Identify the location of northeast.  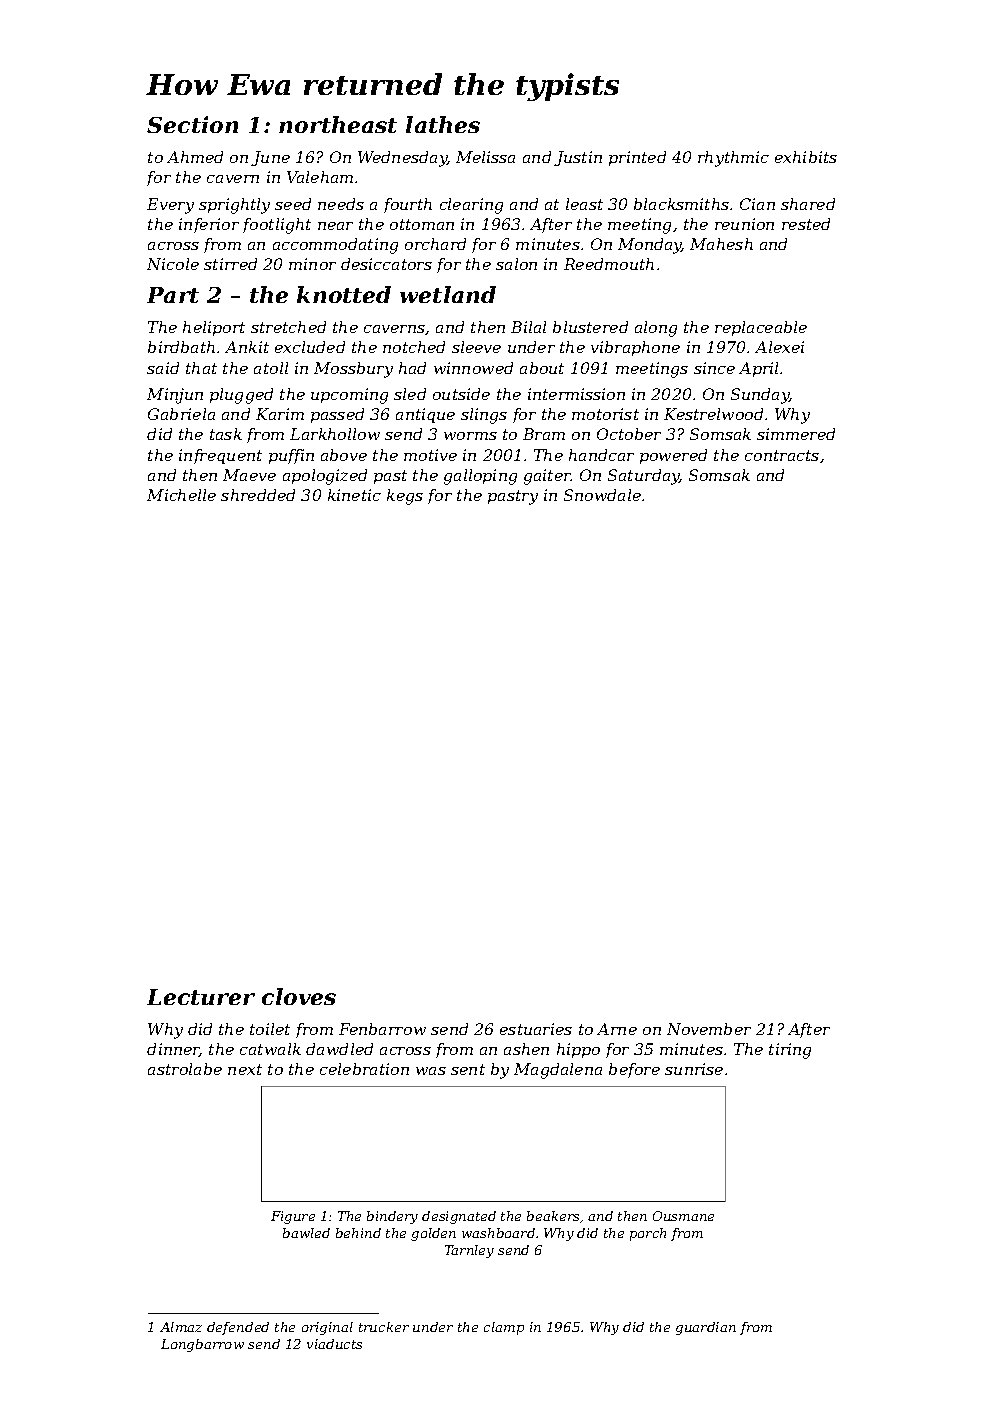
(338, 124).
